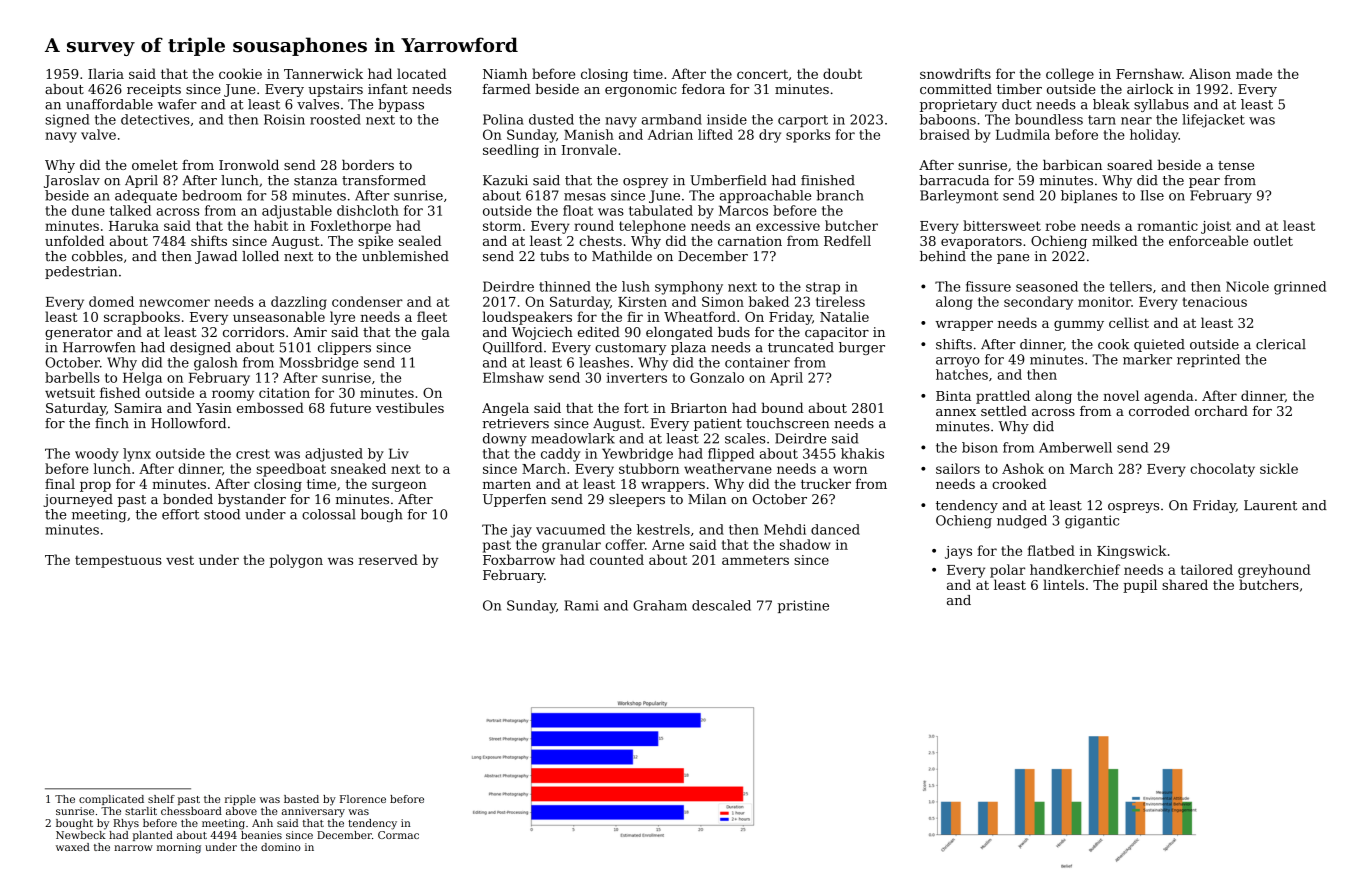 The height and width of the screenshot is (887, 1372). I want to click on tempestuous, so click(118, 561).
